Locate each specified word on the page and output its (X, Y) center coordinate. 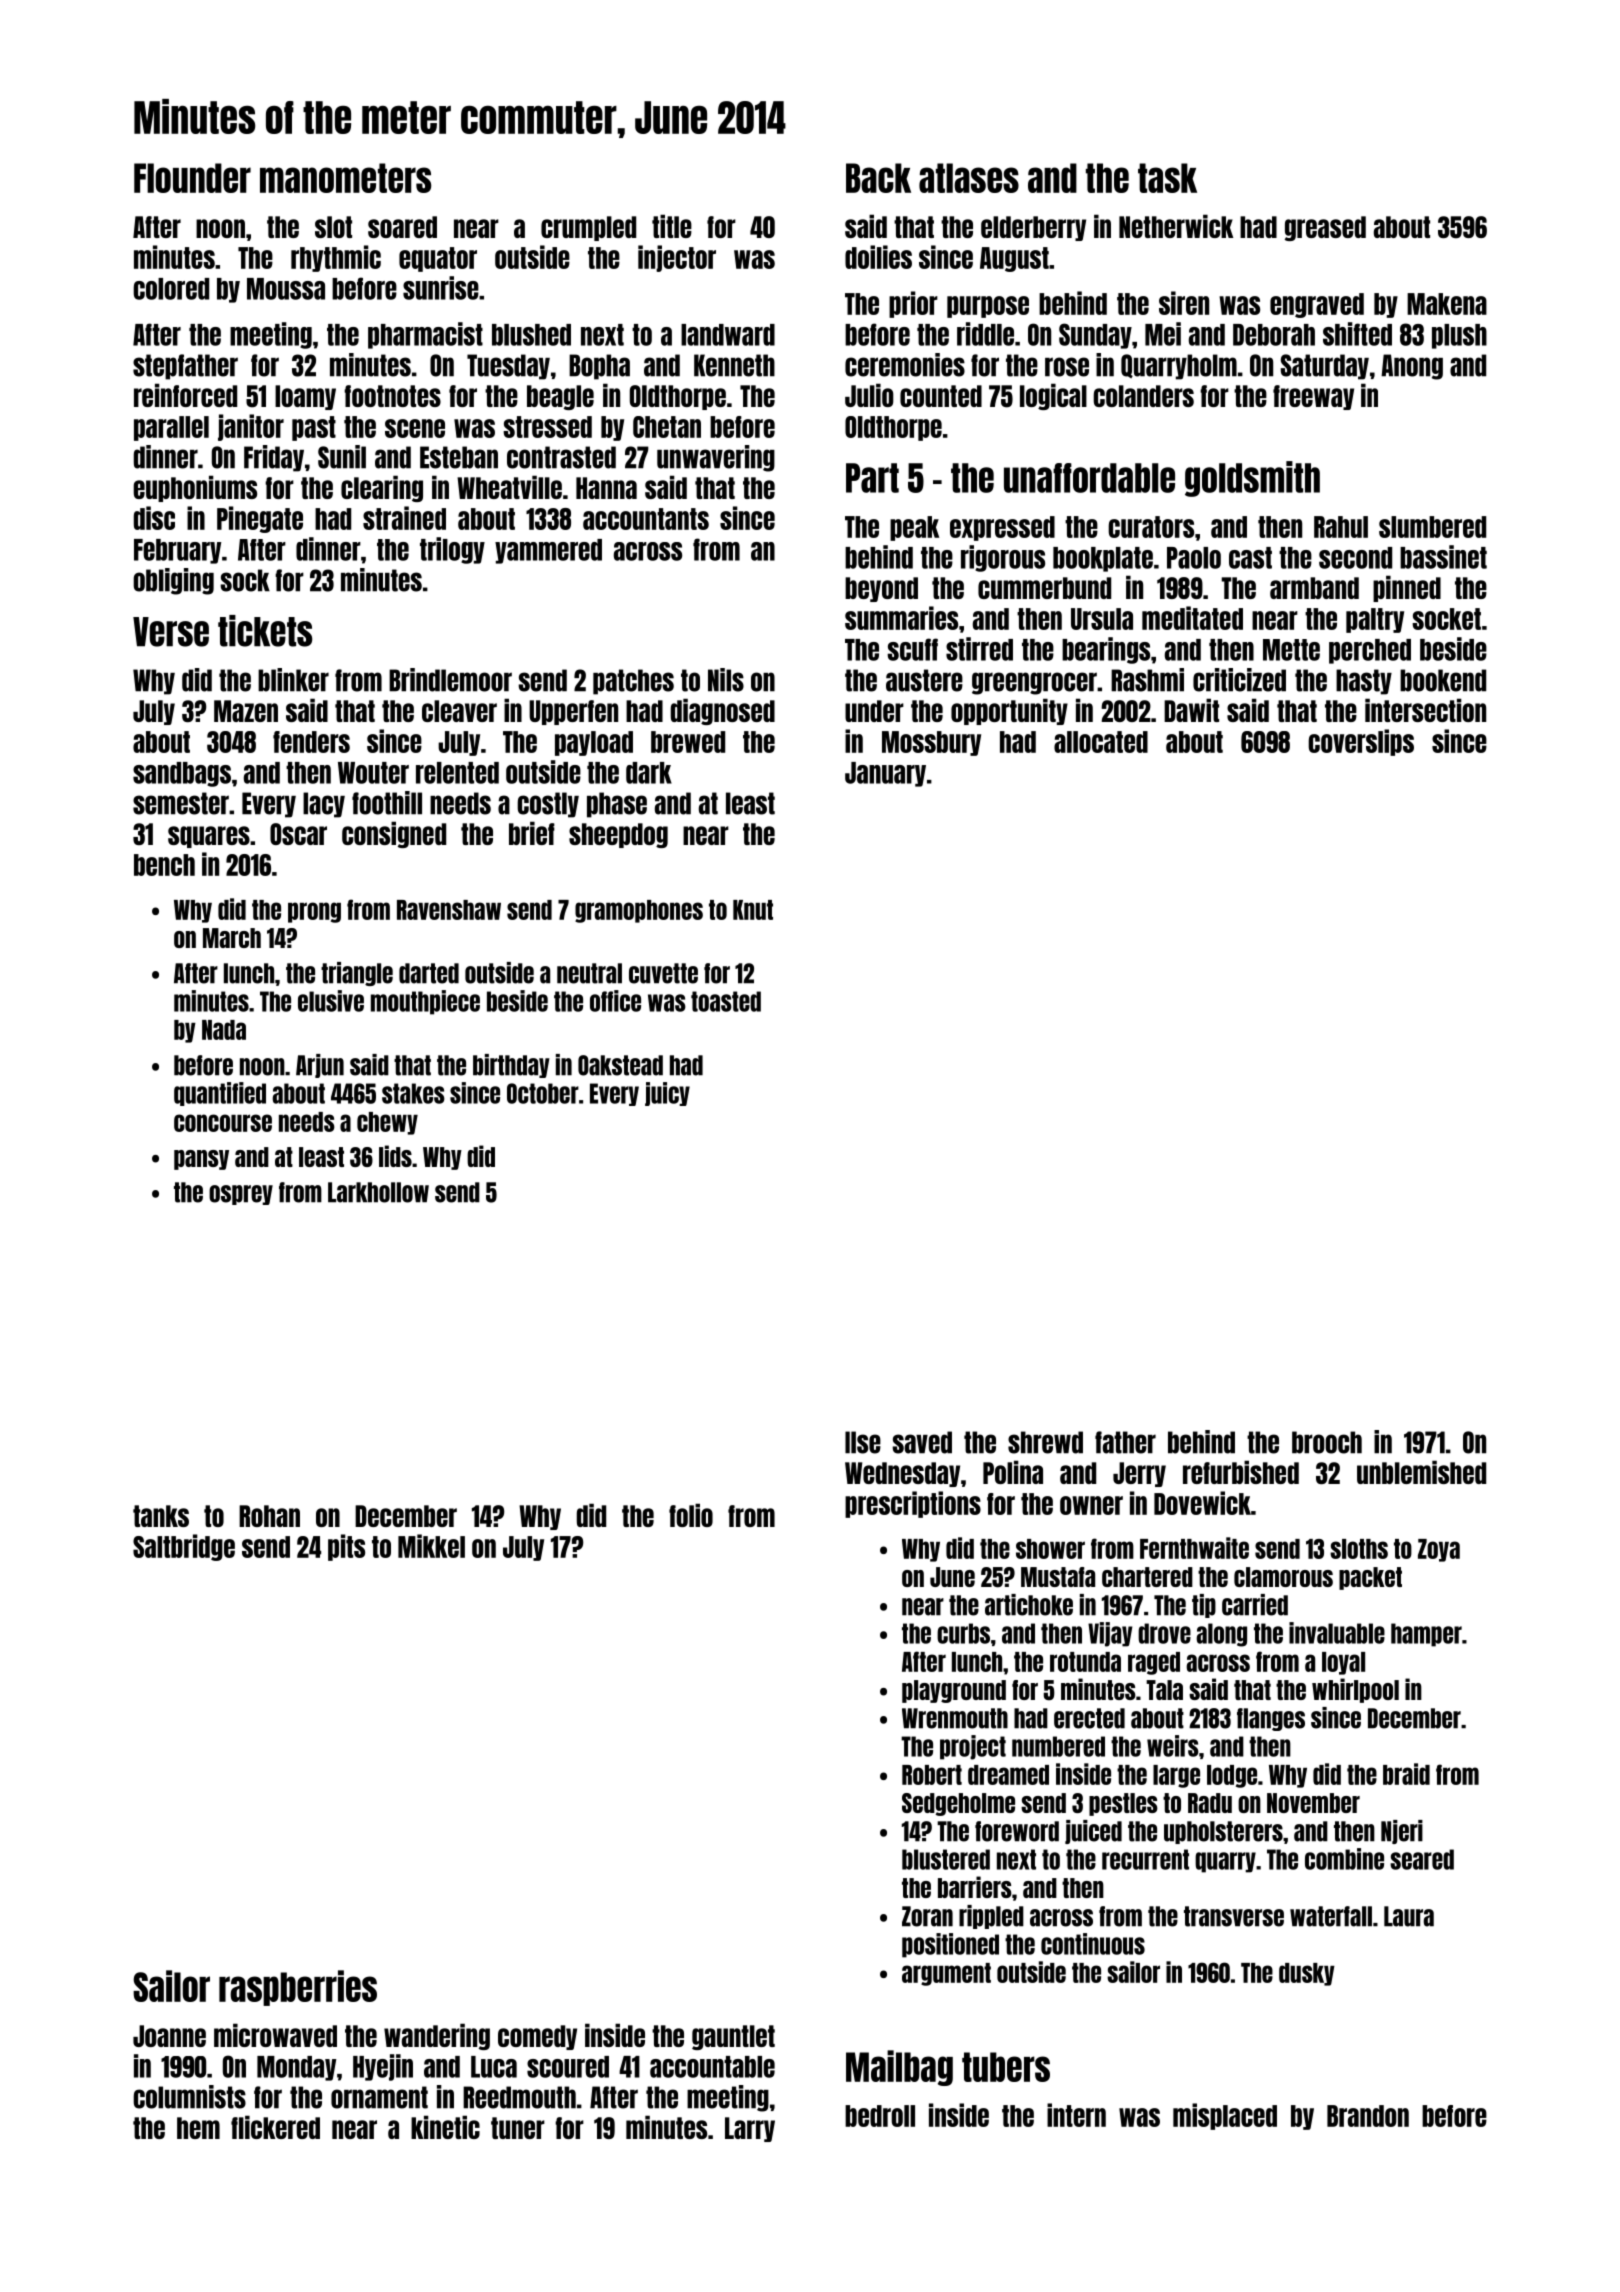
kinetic (445, 2127)
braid (1406, 1774)
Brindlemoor (450, 680)
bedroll (880, 2116)
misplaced (1225, 2116)
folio (691, 1515)
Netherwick (1176, 226)
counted (941, 396)
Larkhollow (378, 1192)
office (615, 1001)
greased (1325, 228)
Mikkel (431, 1546)
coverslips (1361, 742)
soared (402, 227)
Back (878, 178)
